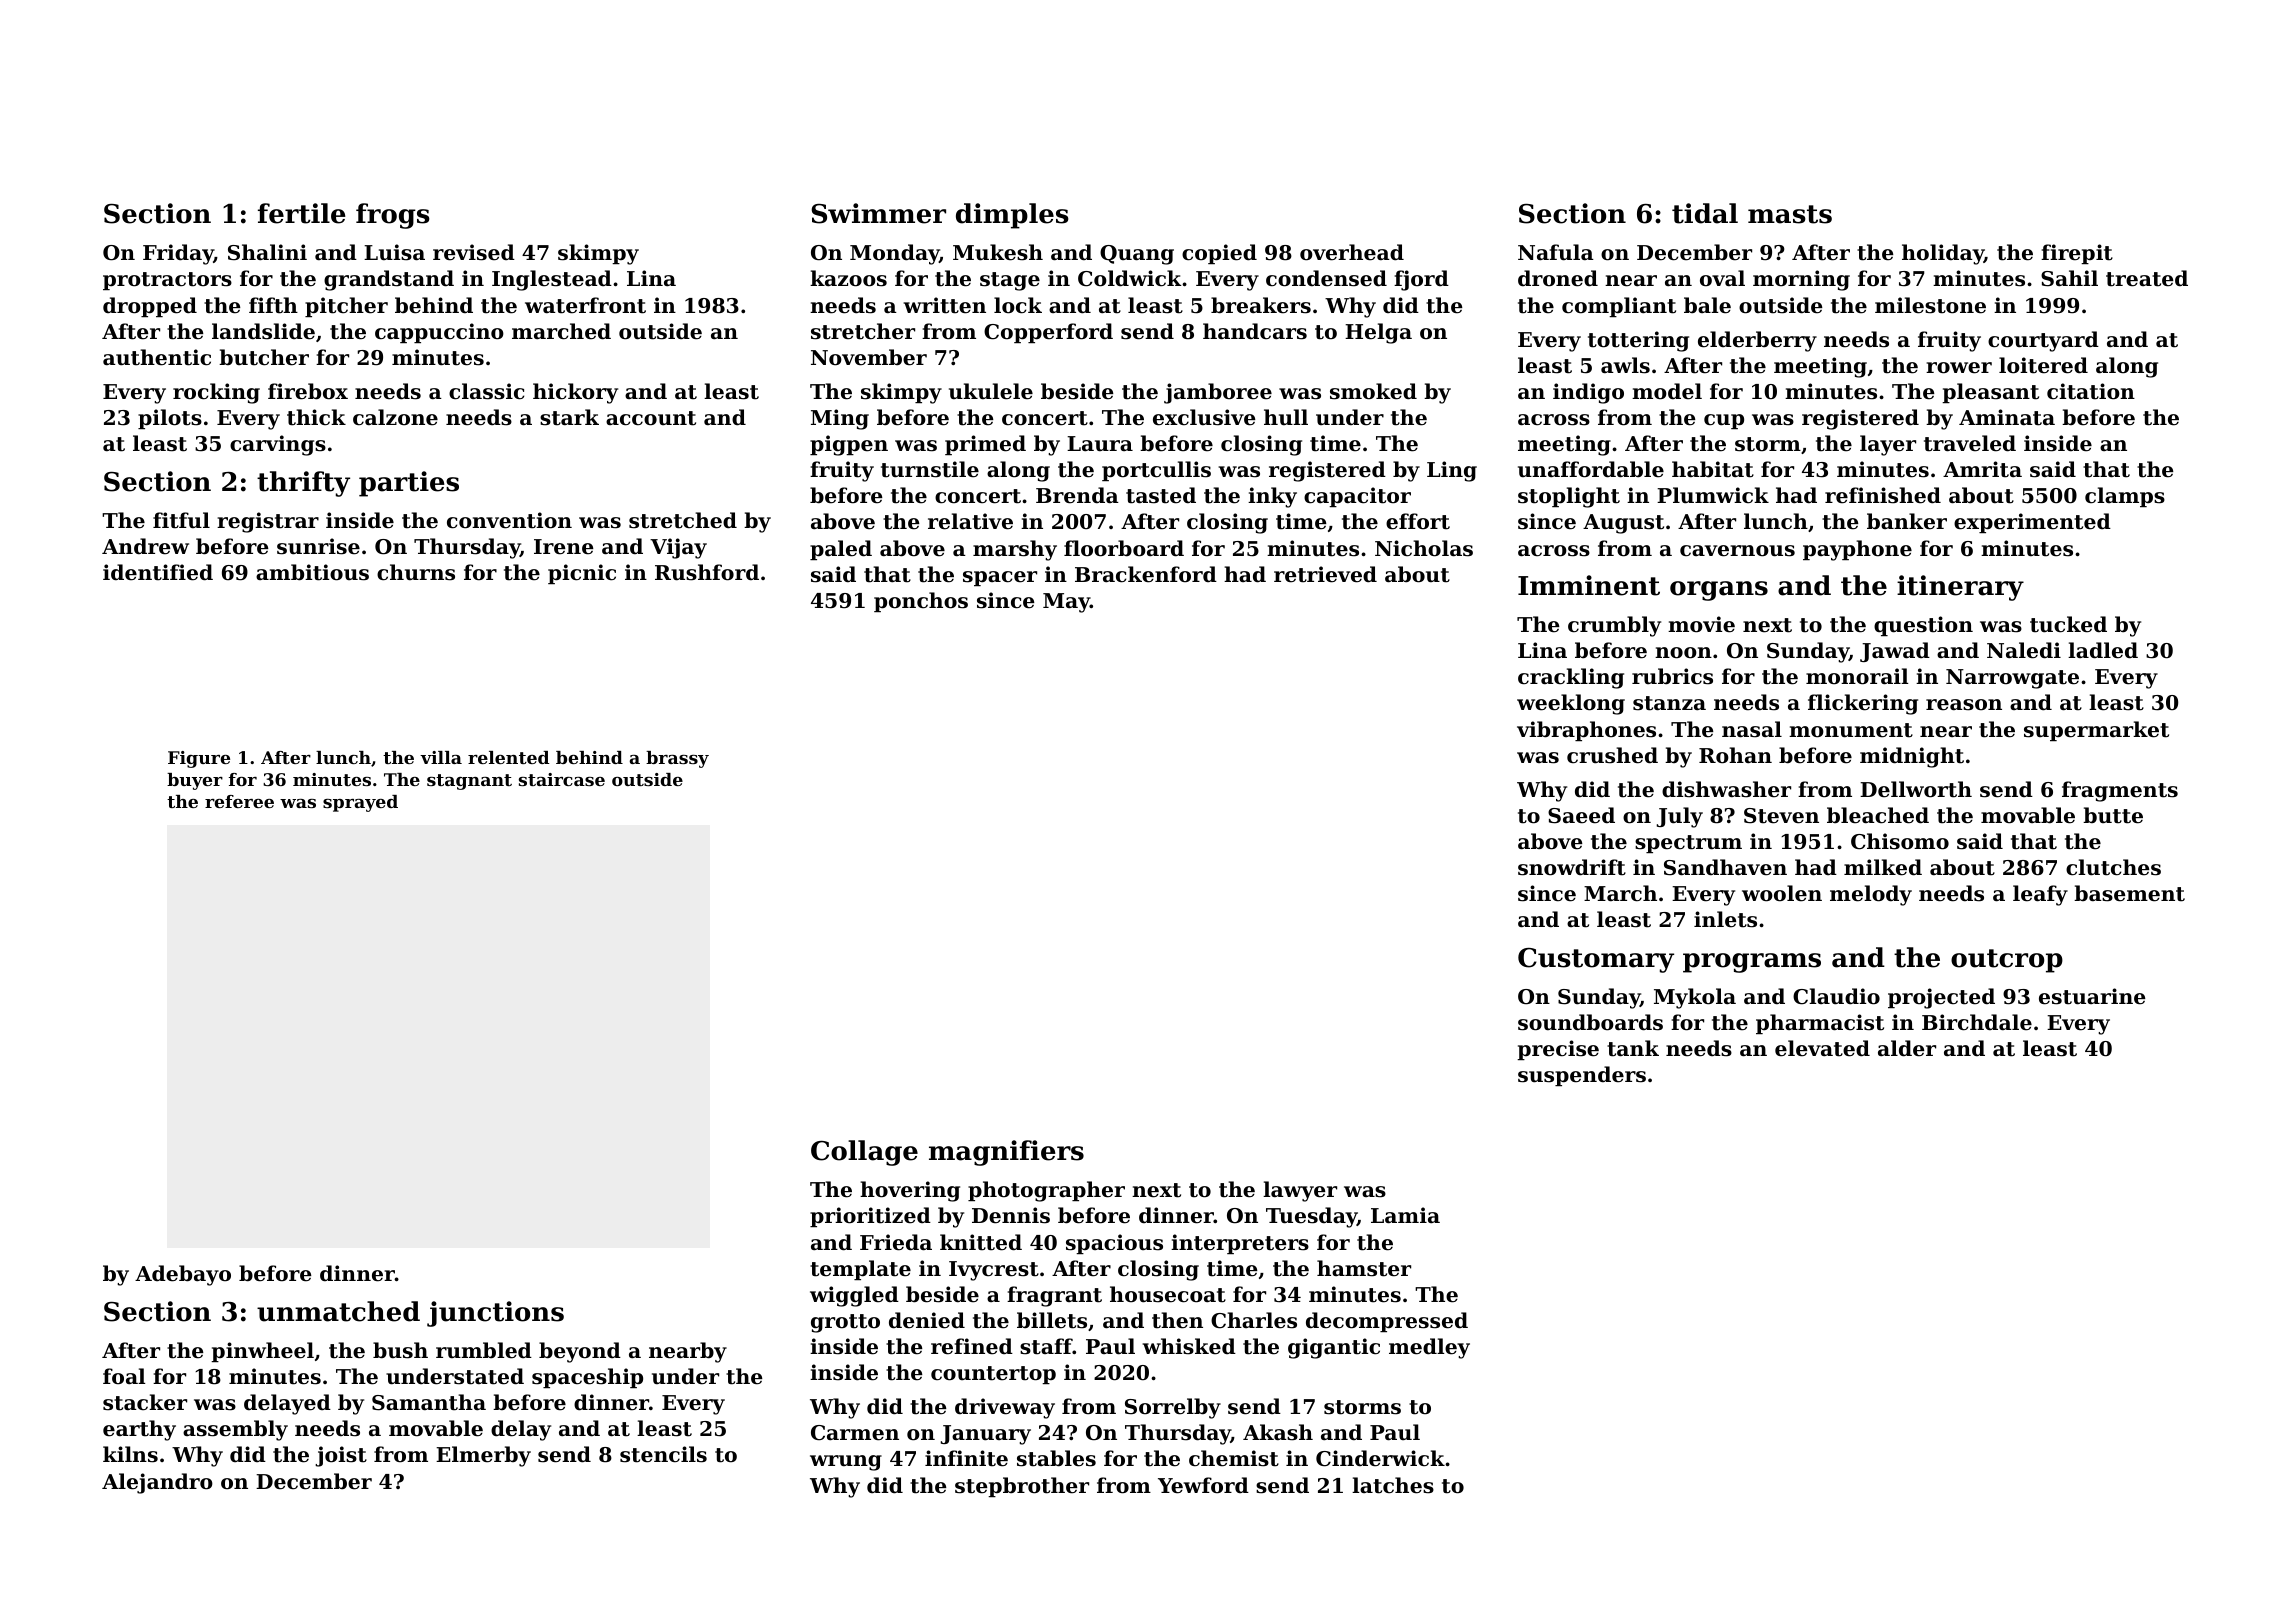  I want to click on assembly, so click(235, 1430).
